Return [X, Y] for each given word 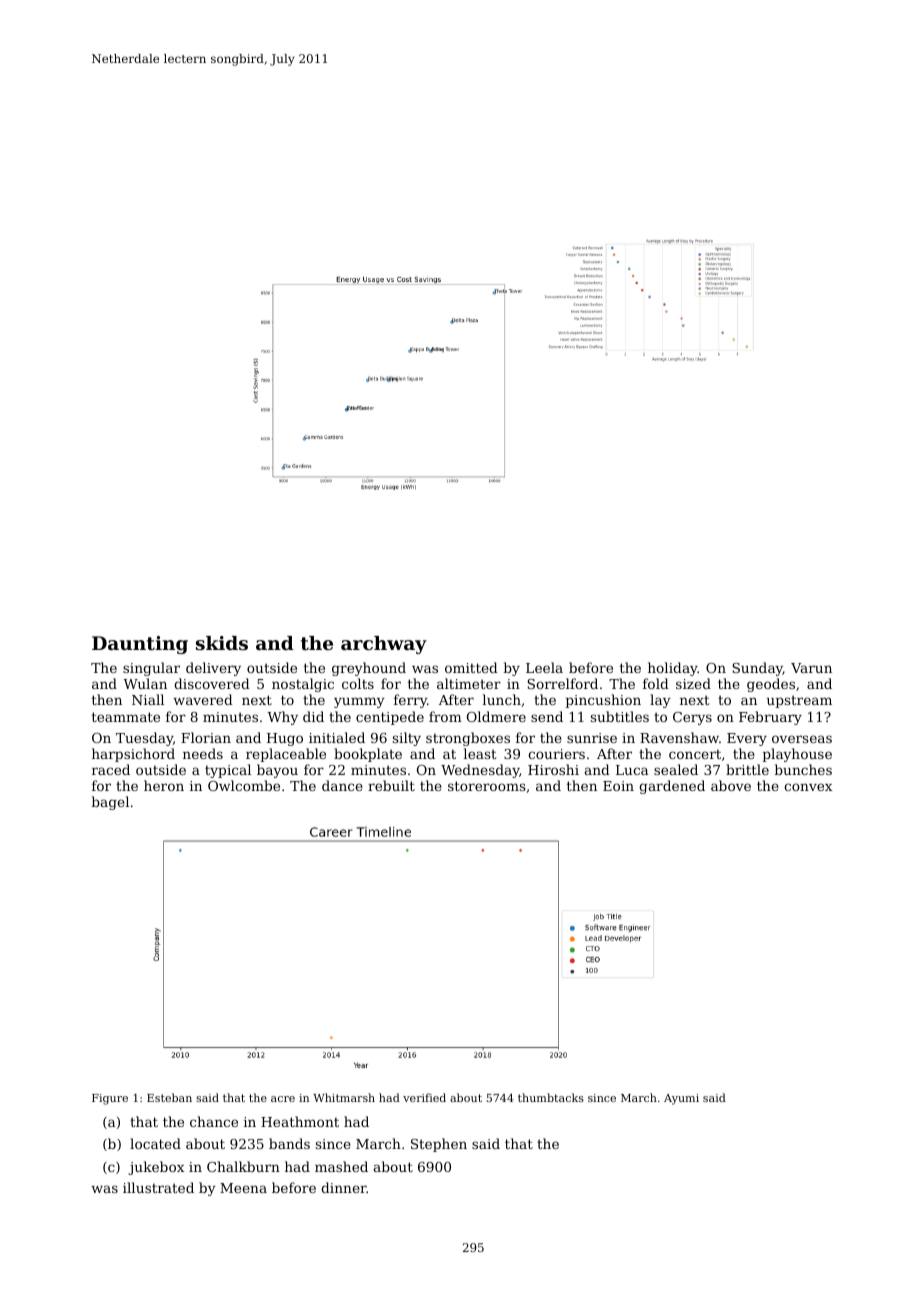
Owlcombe [244, 785]
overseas [802, 739]
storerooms [487, 786]
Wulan [145, 683]
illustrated [158, 1187]
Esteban [169, 1097]
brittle [747, 769]
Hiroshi [553, 769]
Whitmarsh [344, 1097]
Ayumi [681, 1099]
